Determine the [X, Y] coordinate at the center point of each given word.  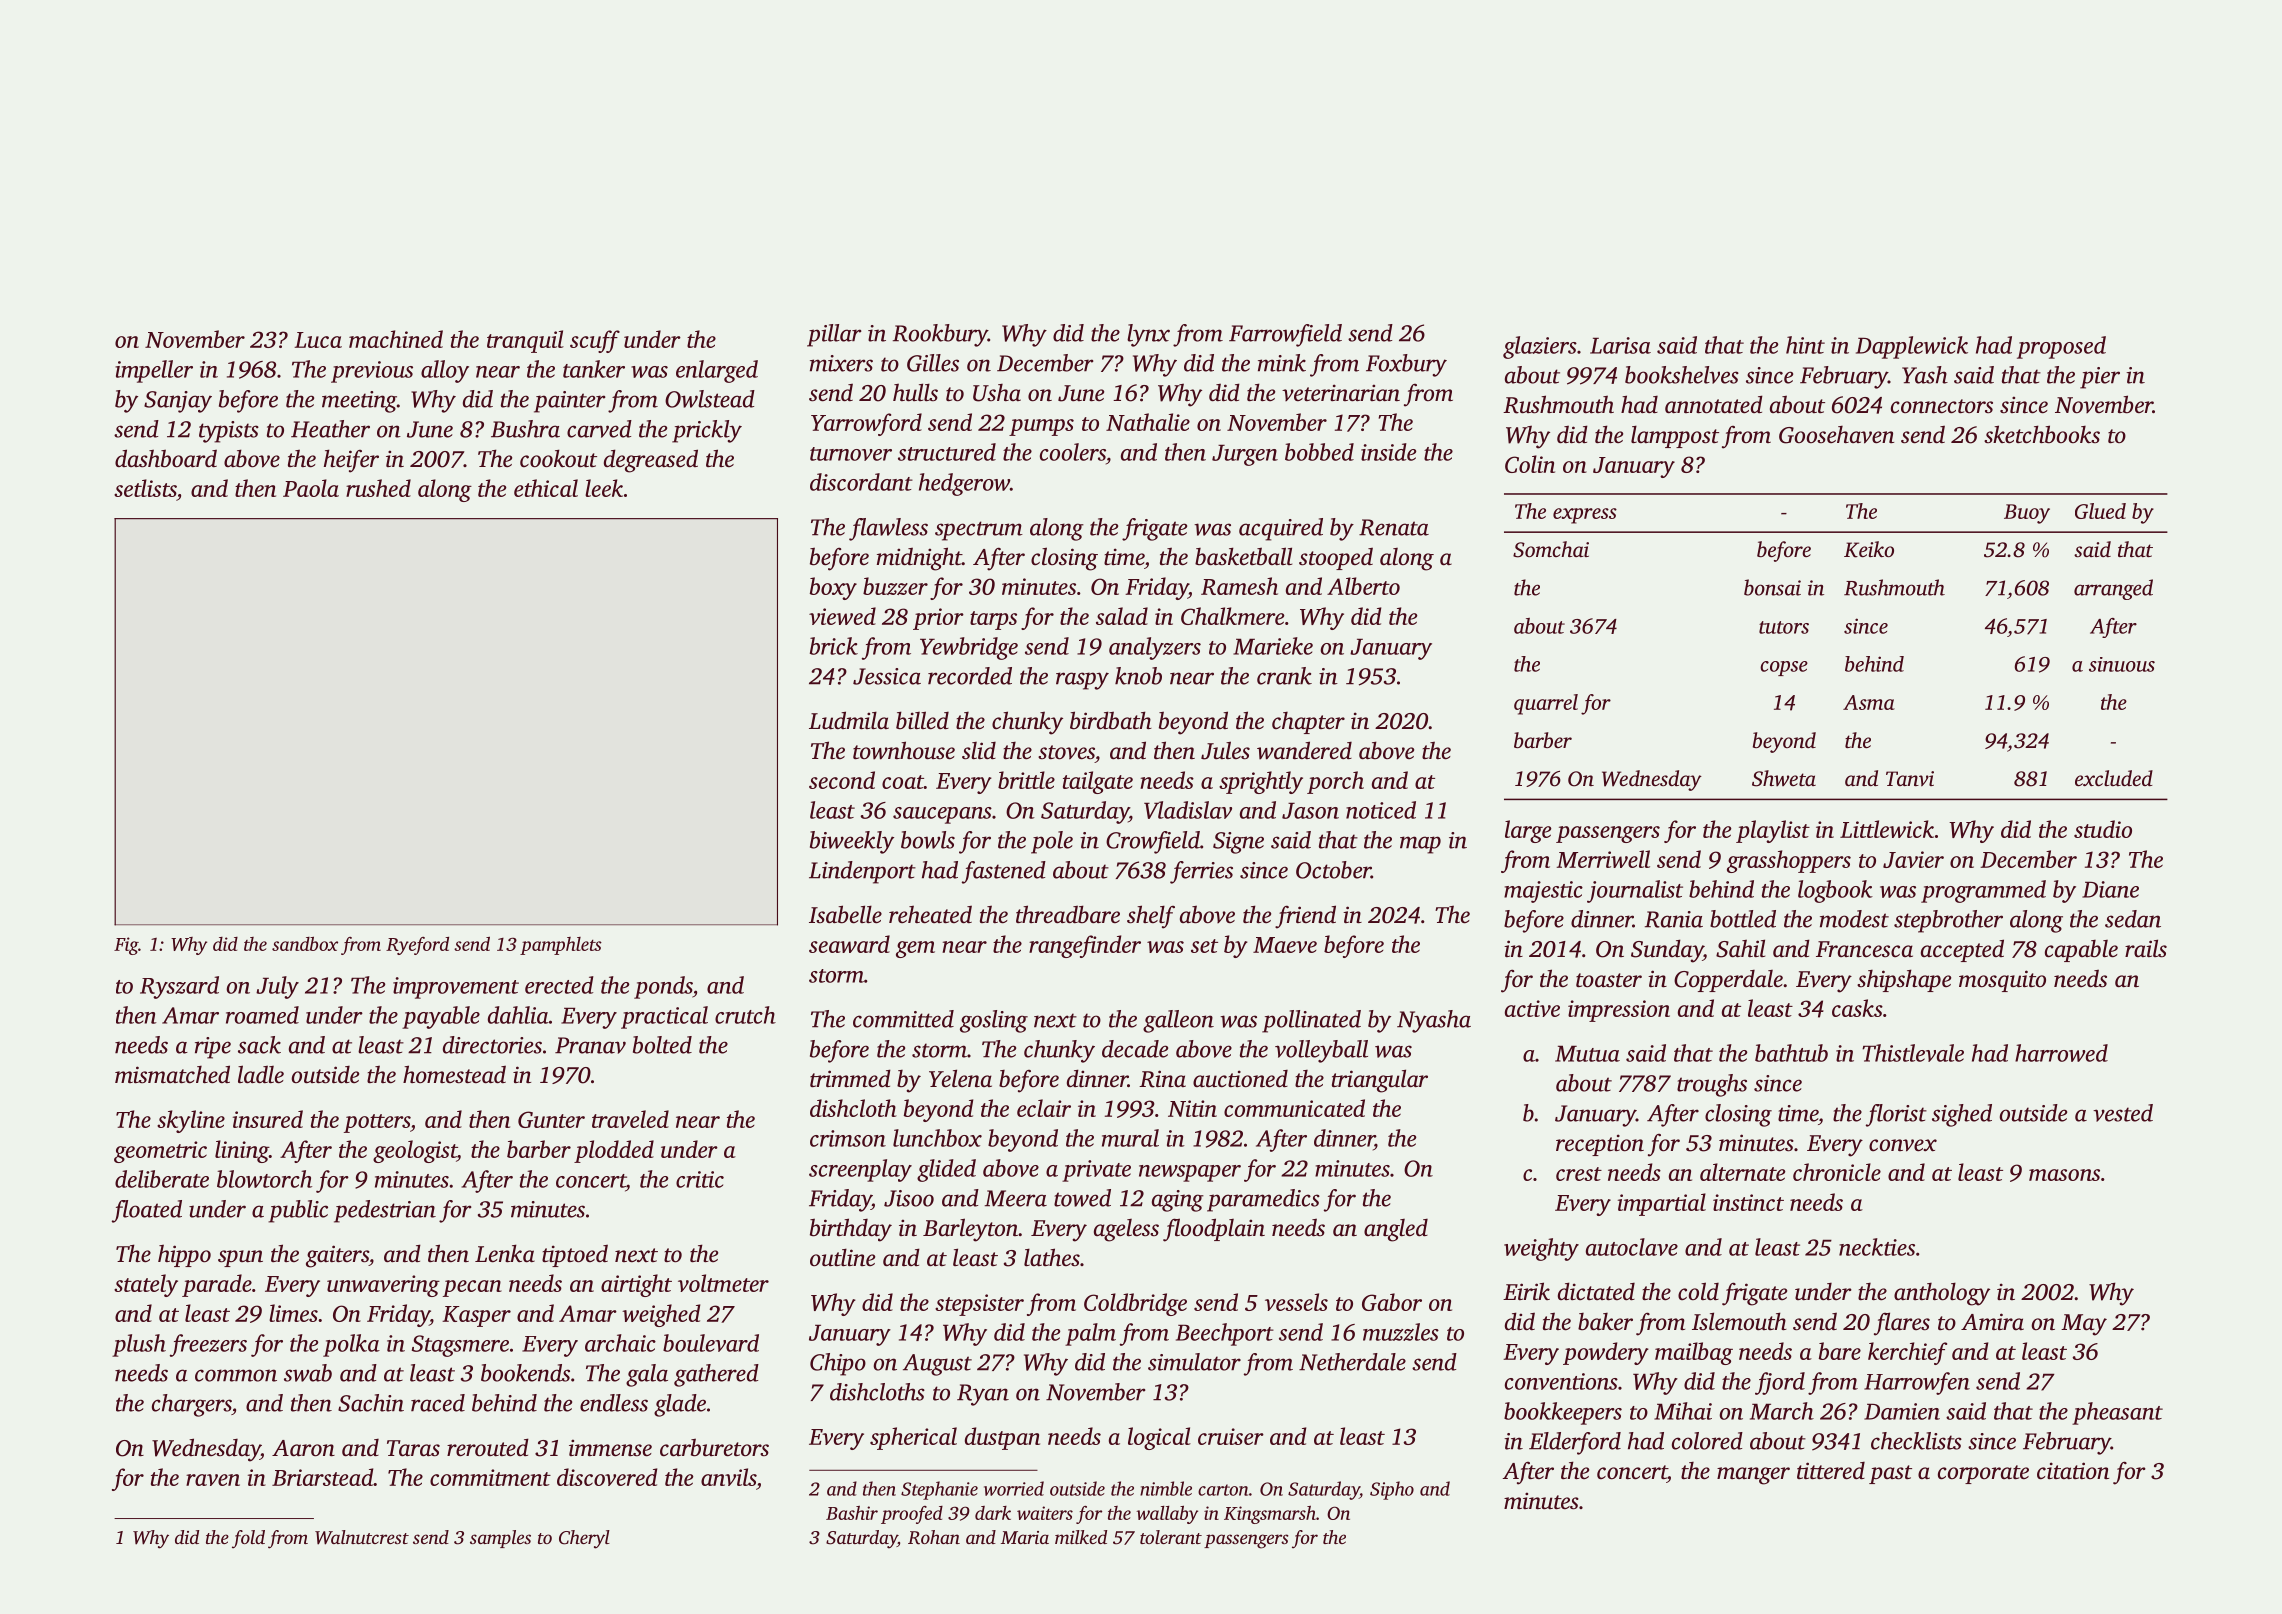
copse [1784, 668]
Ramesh [1239, 586]
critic [700, 1179]
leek [604, 488]
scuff [595, 341]
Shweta [1784, 778]
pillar [834, 335]
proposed [2061, 347]
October [1333, 870]
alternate [1743, 1172]
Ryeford [417, 946]
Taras [413, 1448]
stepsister [979, 1305]
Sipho [1392, 1490]
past [1890, 1474]
